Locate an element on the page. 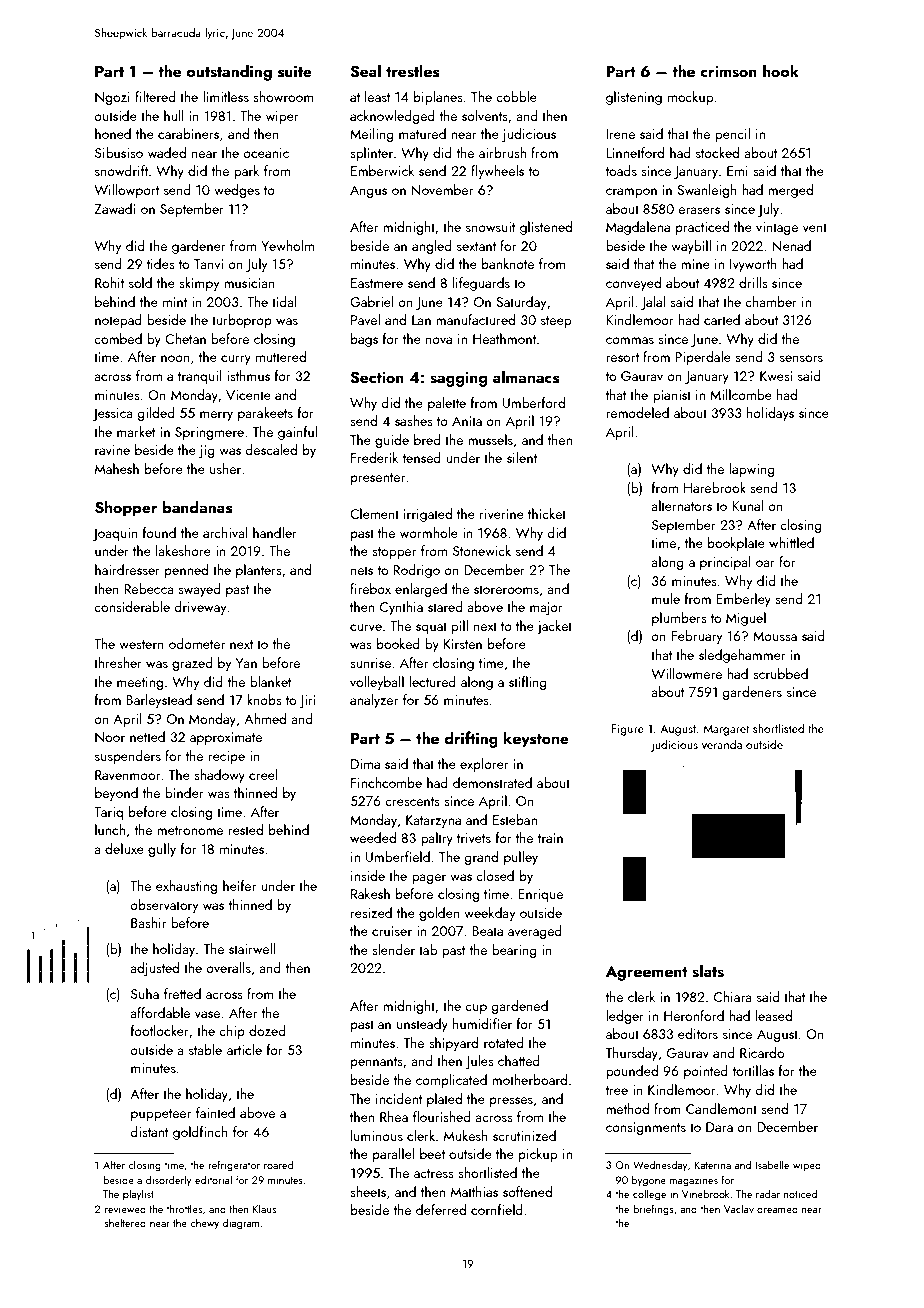 The width and height of the document is (924, 1308). snowsuit is located at coordinates (490, 227).
